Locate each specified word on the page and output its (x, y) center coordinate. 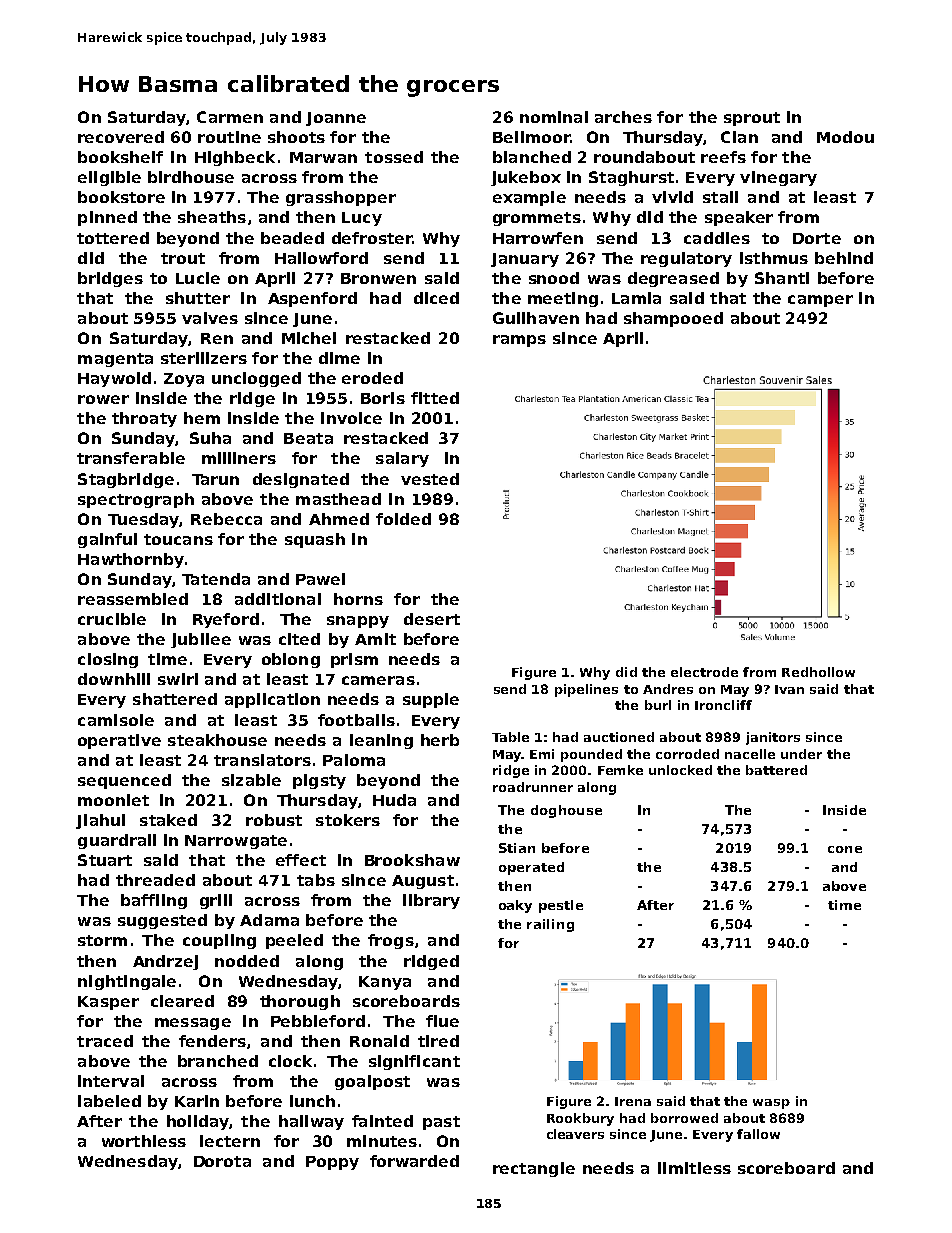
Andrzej (165, 962)
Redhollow (818, 672)
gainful (107, 540)
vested (430, 479)
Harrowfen (538, 238)
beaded (292, 238)
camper (820, 301)
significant (414, 1062)
